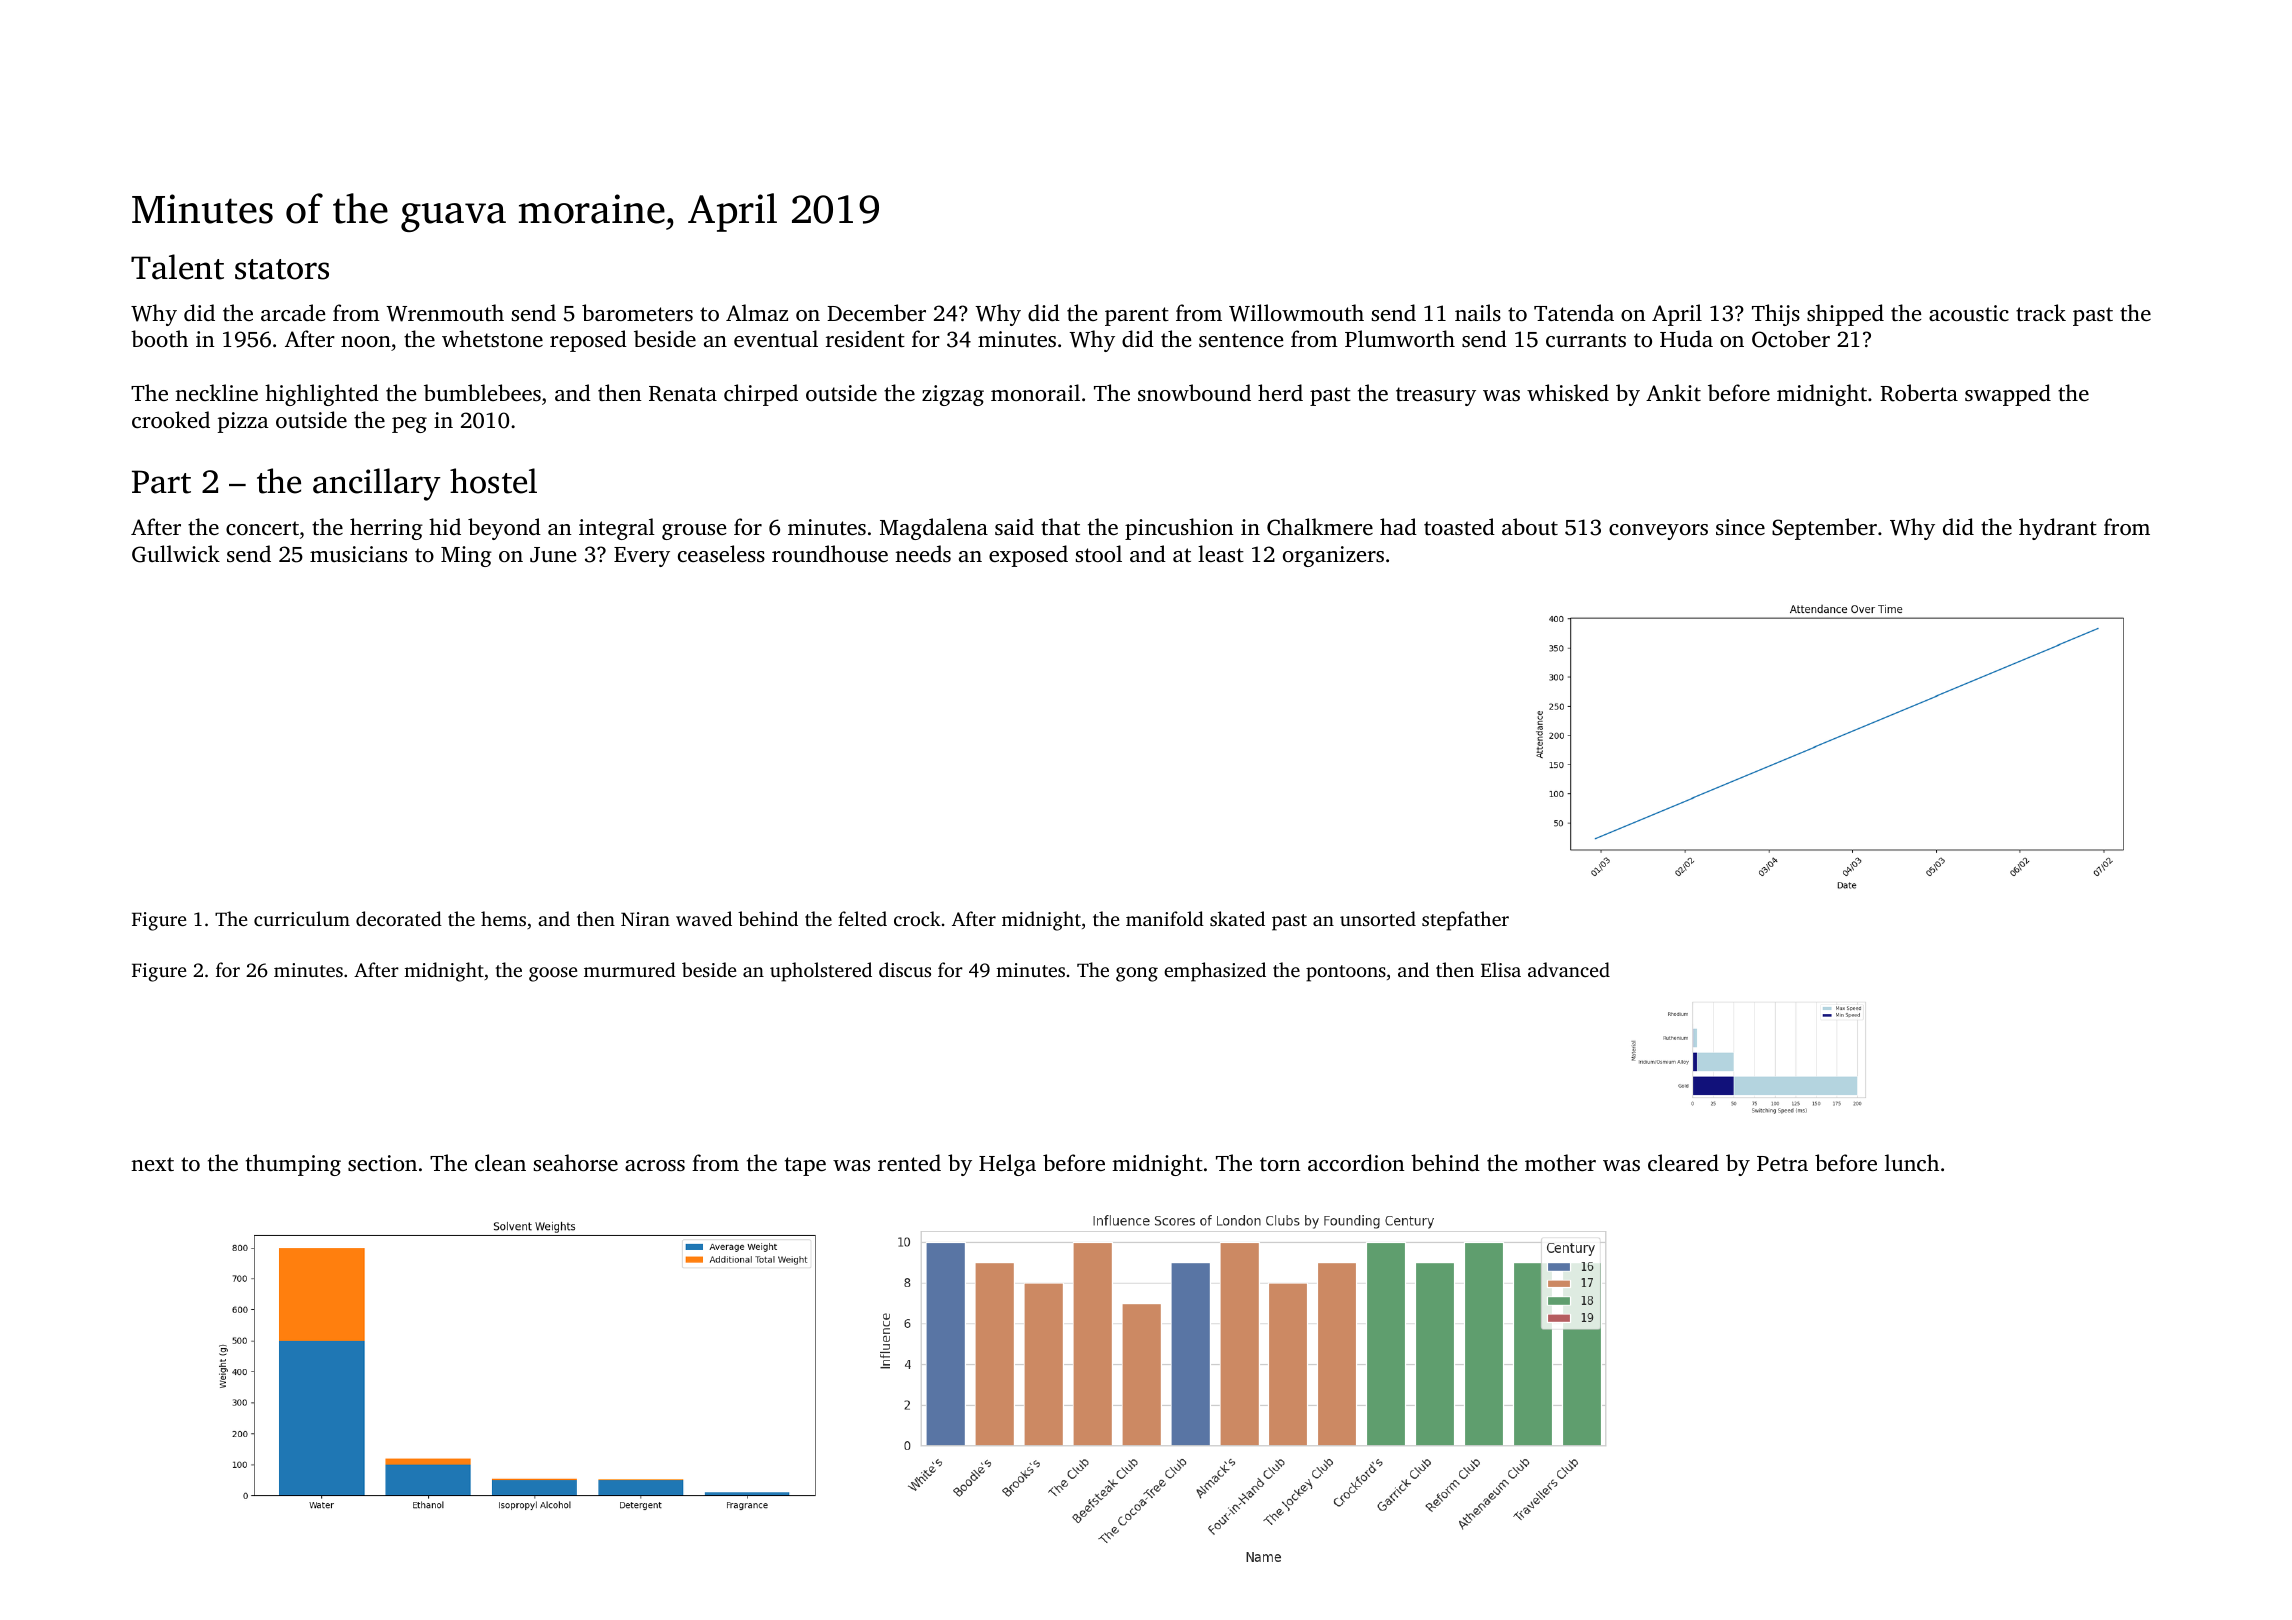 The width and height of the image is (2292, 1620). What do you see at coordinates (1776, 315) in the image?
I see `Thijs` at bounding box center [1776, 315].
